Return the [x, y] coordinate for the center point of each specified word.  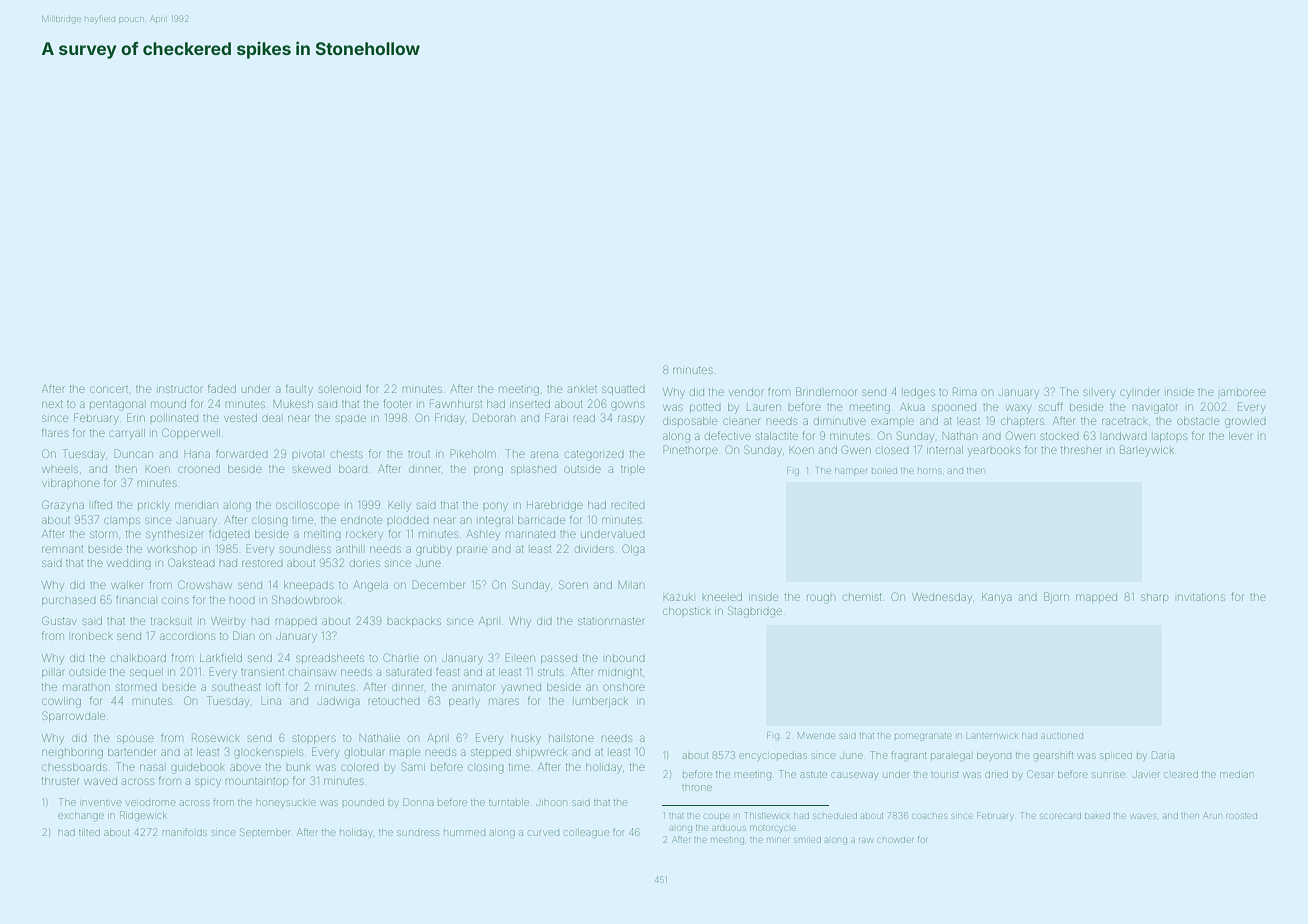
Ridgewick [143, 816]
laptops [1170, 437]
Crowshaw [205, 584]
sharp [1154, 598]
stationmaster [611, 621]
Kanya [997, 597]
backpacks [414, 622]
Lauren [764, 407]
